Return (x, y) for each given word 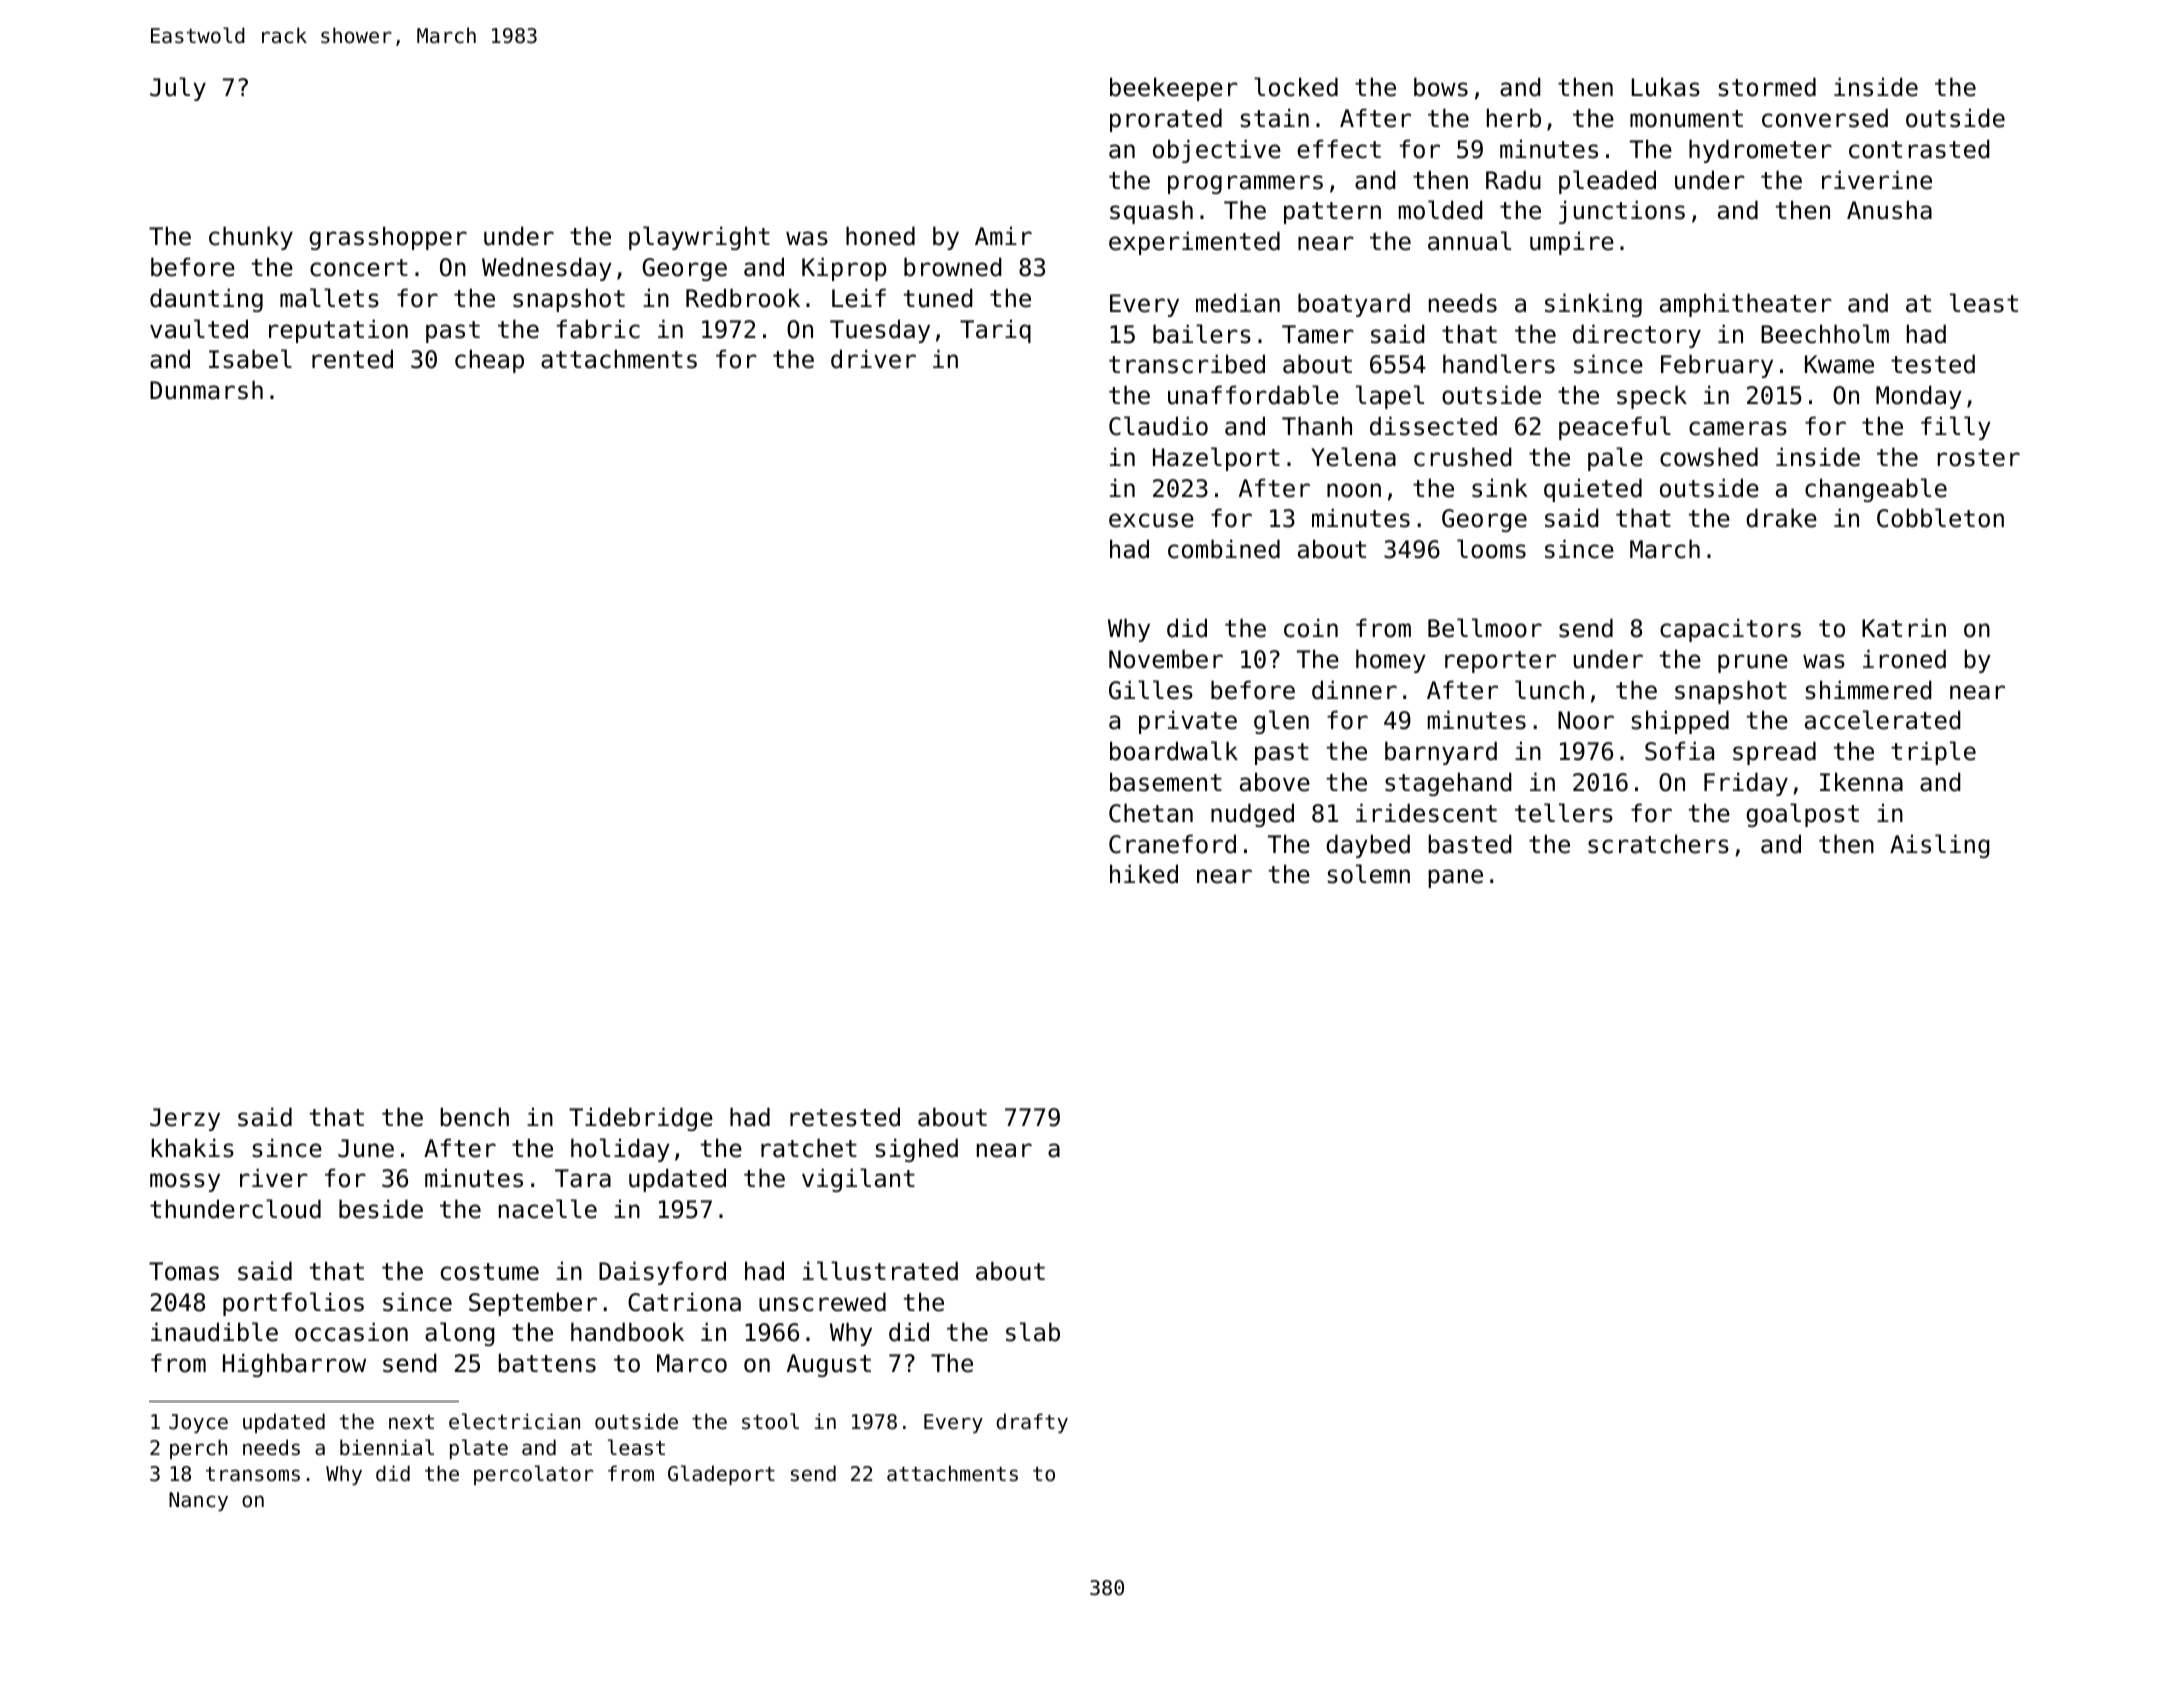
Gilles (1151, 690)
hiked (1144, 874)
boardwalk (1174, 751)
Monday (1919, 397)
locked (1296, 87)
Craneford (1172, 844)
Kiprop (844, 269)
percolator (533, 1475)
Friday (1746, 784)
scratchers (1658, 844)
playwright (699, 238)
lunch (1549, 690)
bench (475, 1117)
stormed (1767, 87)
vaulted (199, 329)
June (366, 1148)
